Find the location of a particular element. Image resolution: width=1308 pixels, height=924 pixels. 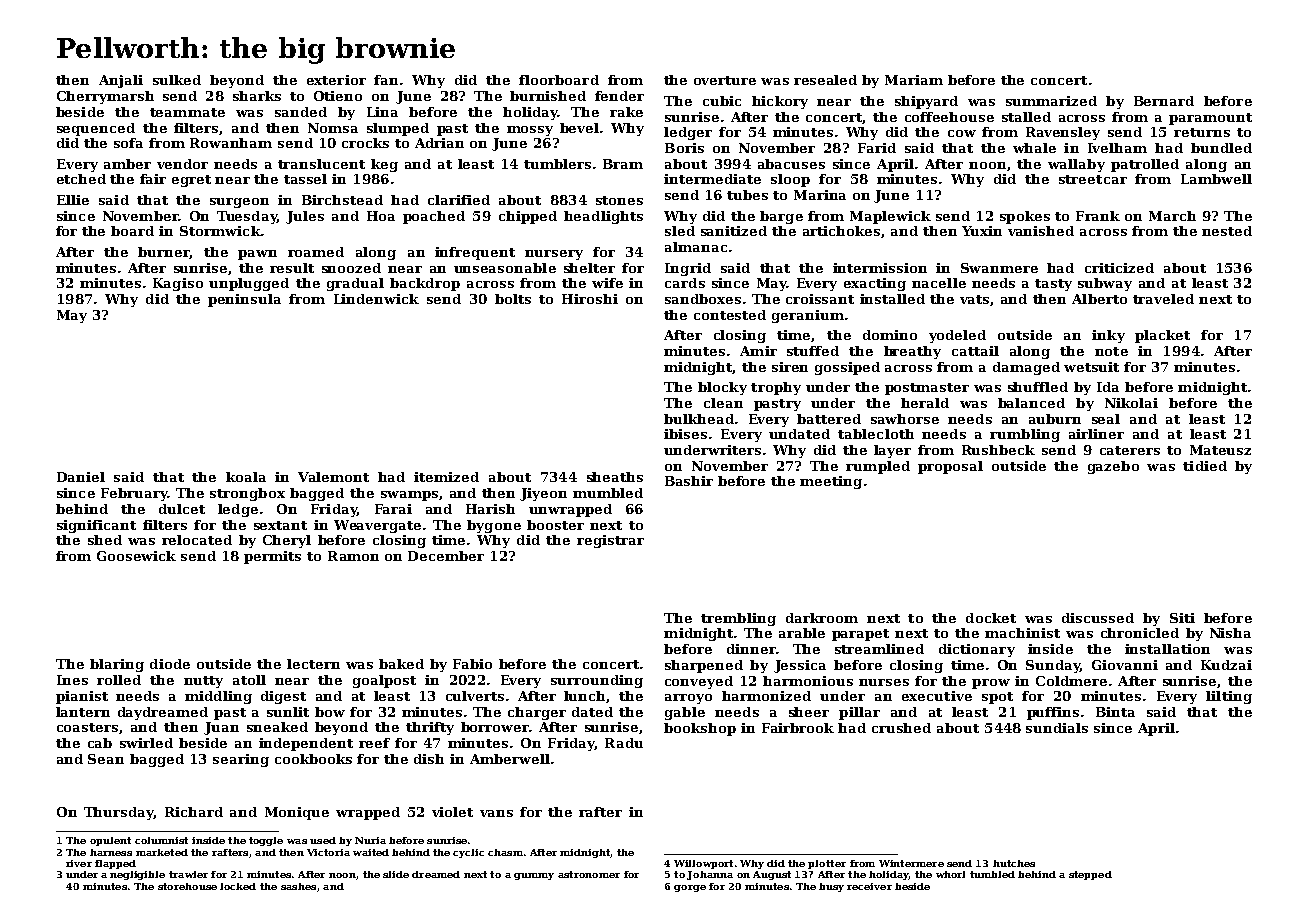

sheaths is located at coordinates (615, 477).
